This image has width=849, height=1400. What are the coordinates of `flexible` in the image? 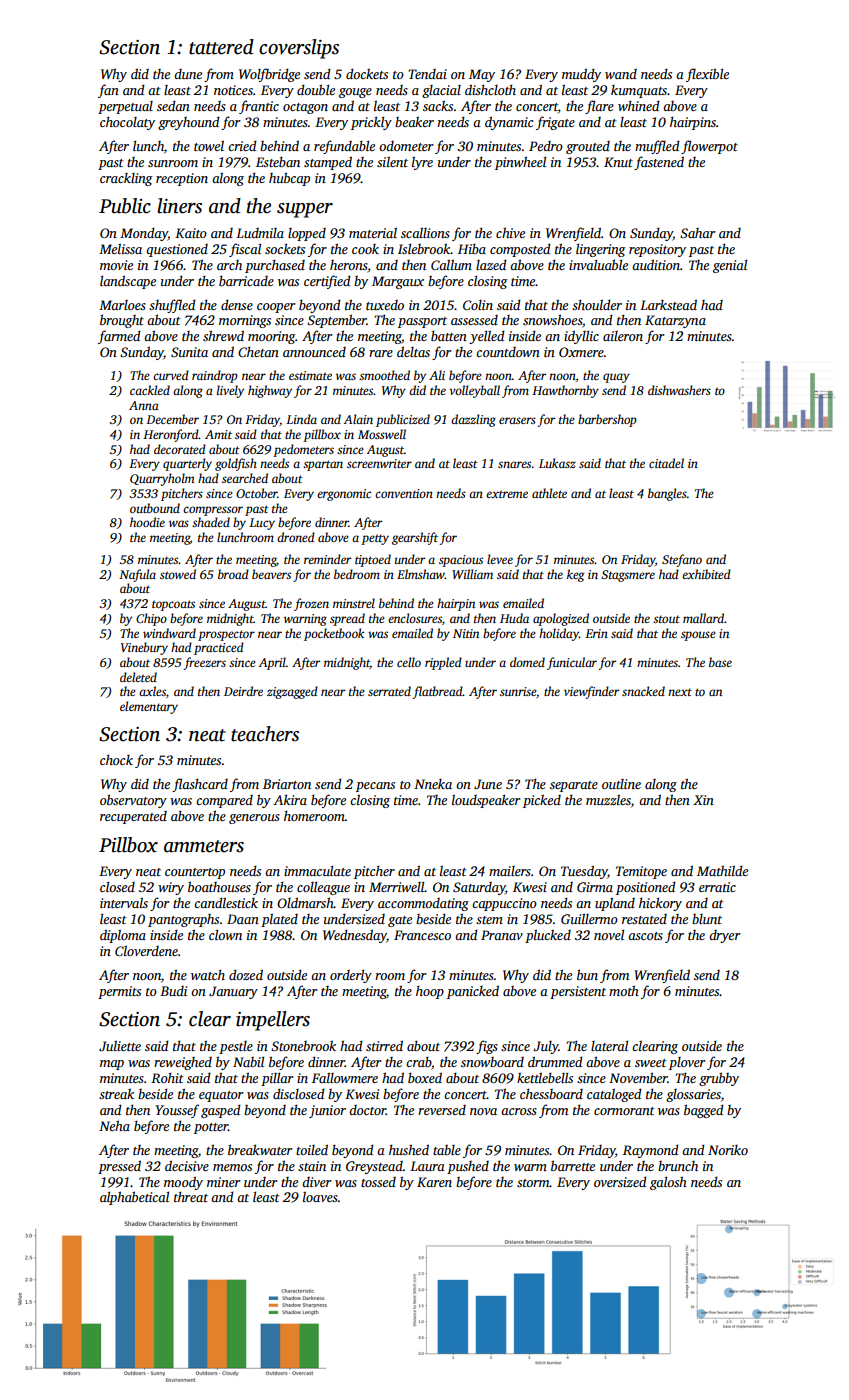 It's located at (707, 75).
